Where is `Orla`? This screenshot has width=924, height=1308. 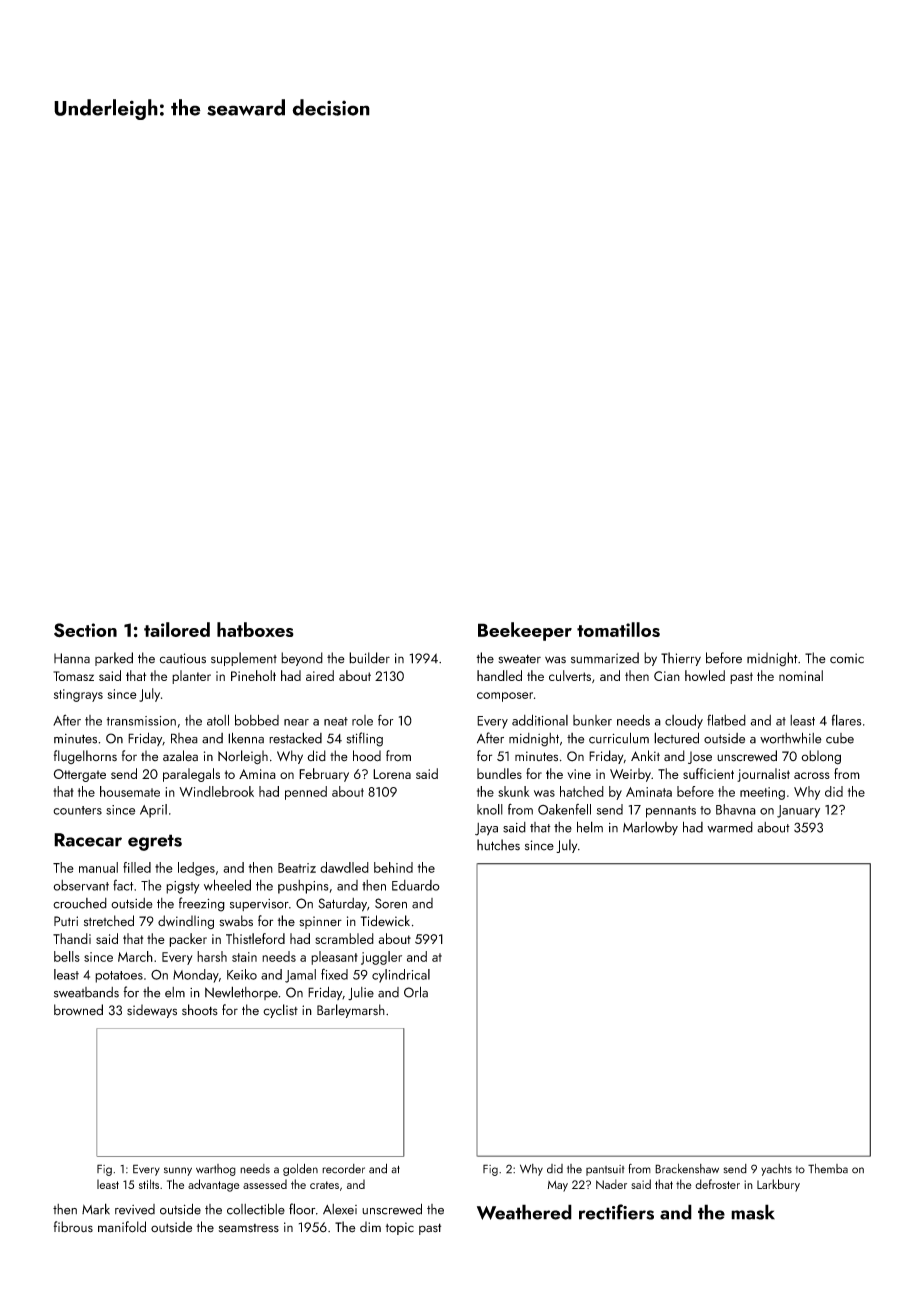 Orla is located at coordinates (416, 992).
